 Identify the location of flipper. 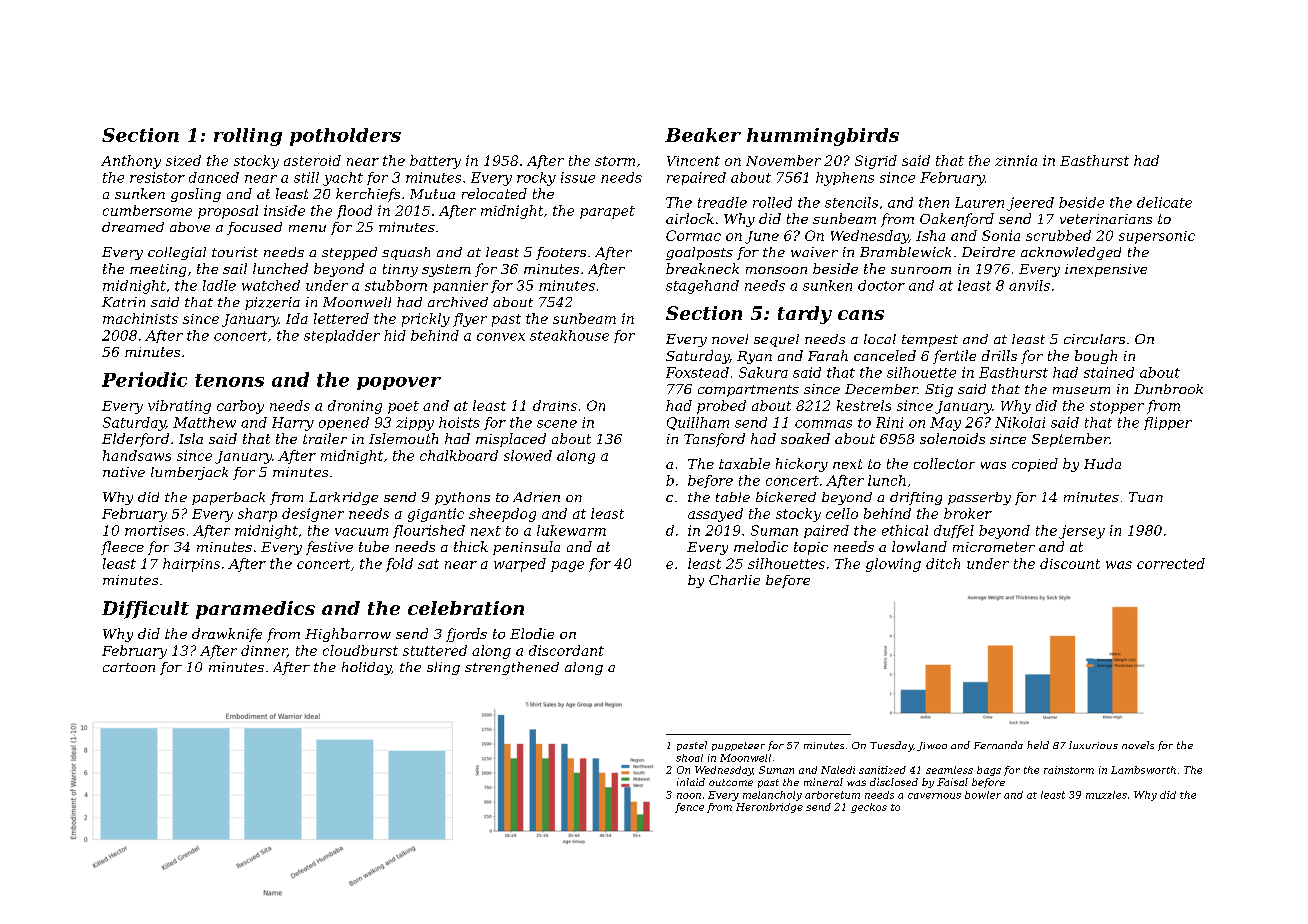
(1168, 423).
